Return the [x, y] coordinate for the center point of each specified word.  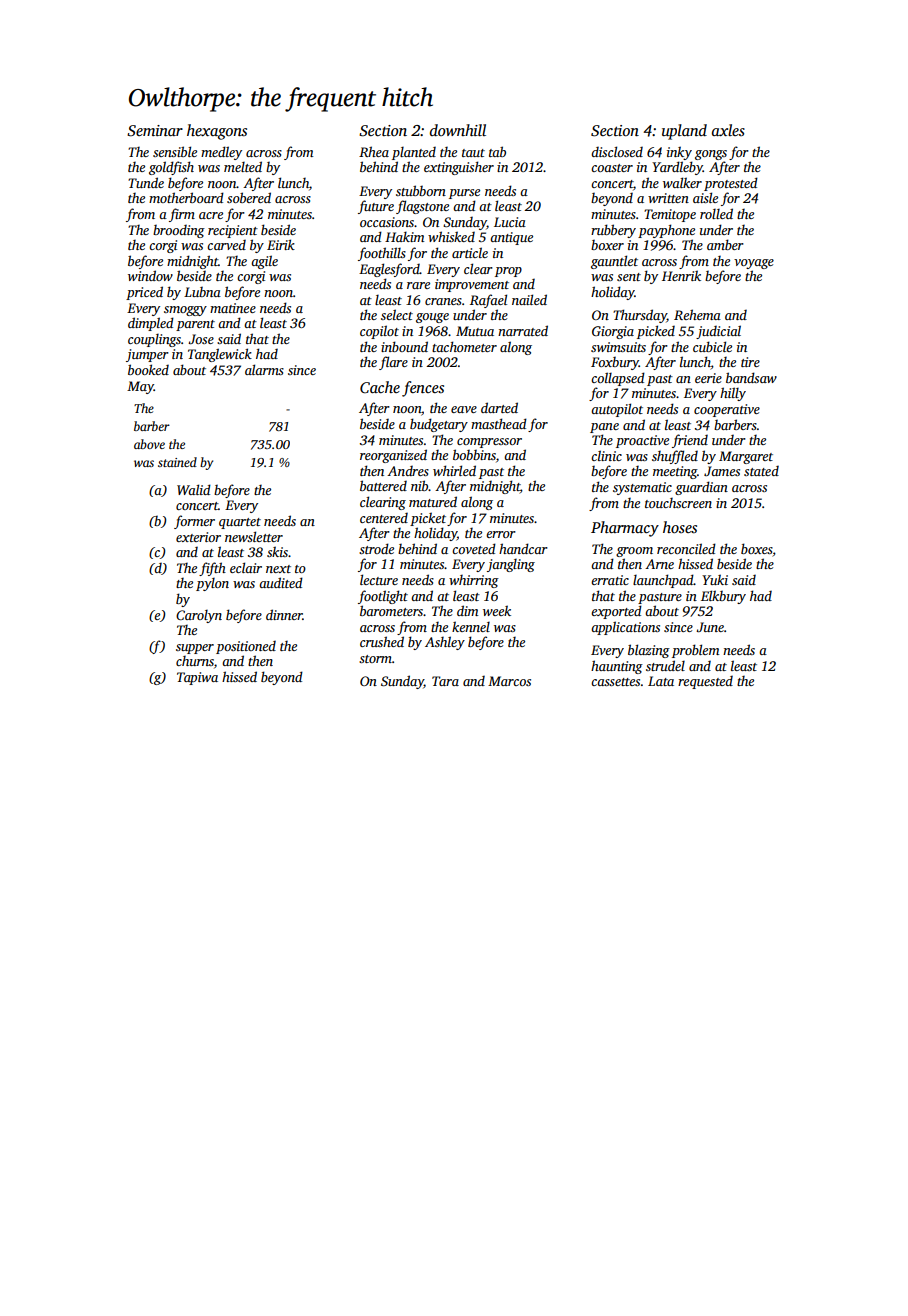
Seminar [155, 131]
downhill [458, 130]
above [149, 444]
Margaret [746, 457]
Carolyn [199, 616]
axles [728, 130]
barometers [391, 610]
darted [499, 407]
